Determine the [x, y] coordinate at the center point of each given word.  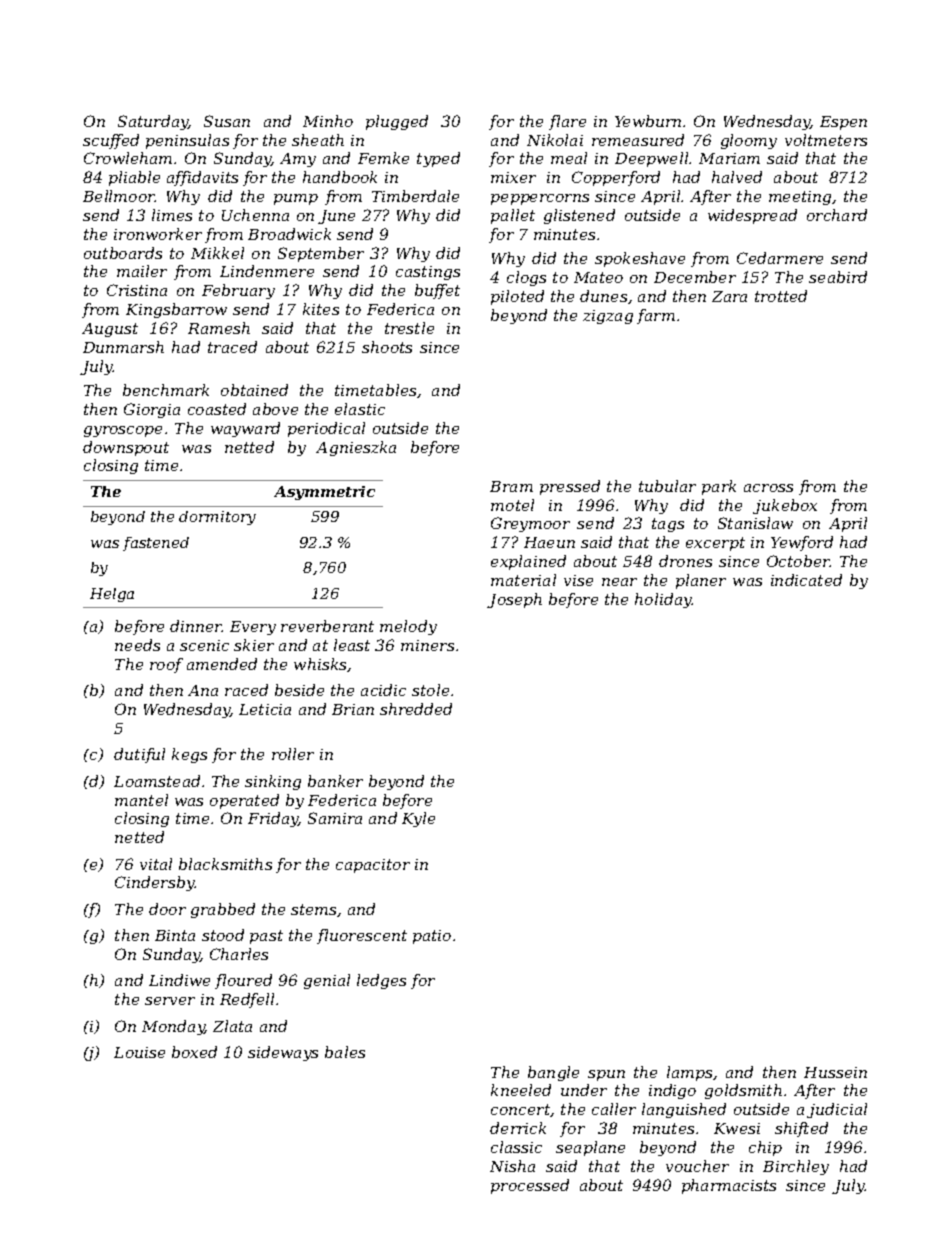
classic [516, 1147]
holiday [663, 600]
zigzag [608, 317]
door [167, 909]
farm [656, 316]
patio [432, 937]
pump [296, 199]
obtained [254, 390]
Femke [383, 158]
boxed [194, 1052]
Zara [729, 296]
